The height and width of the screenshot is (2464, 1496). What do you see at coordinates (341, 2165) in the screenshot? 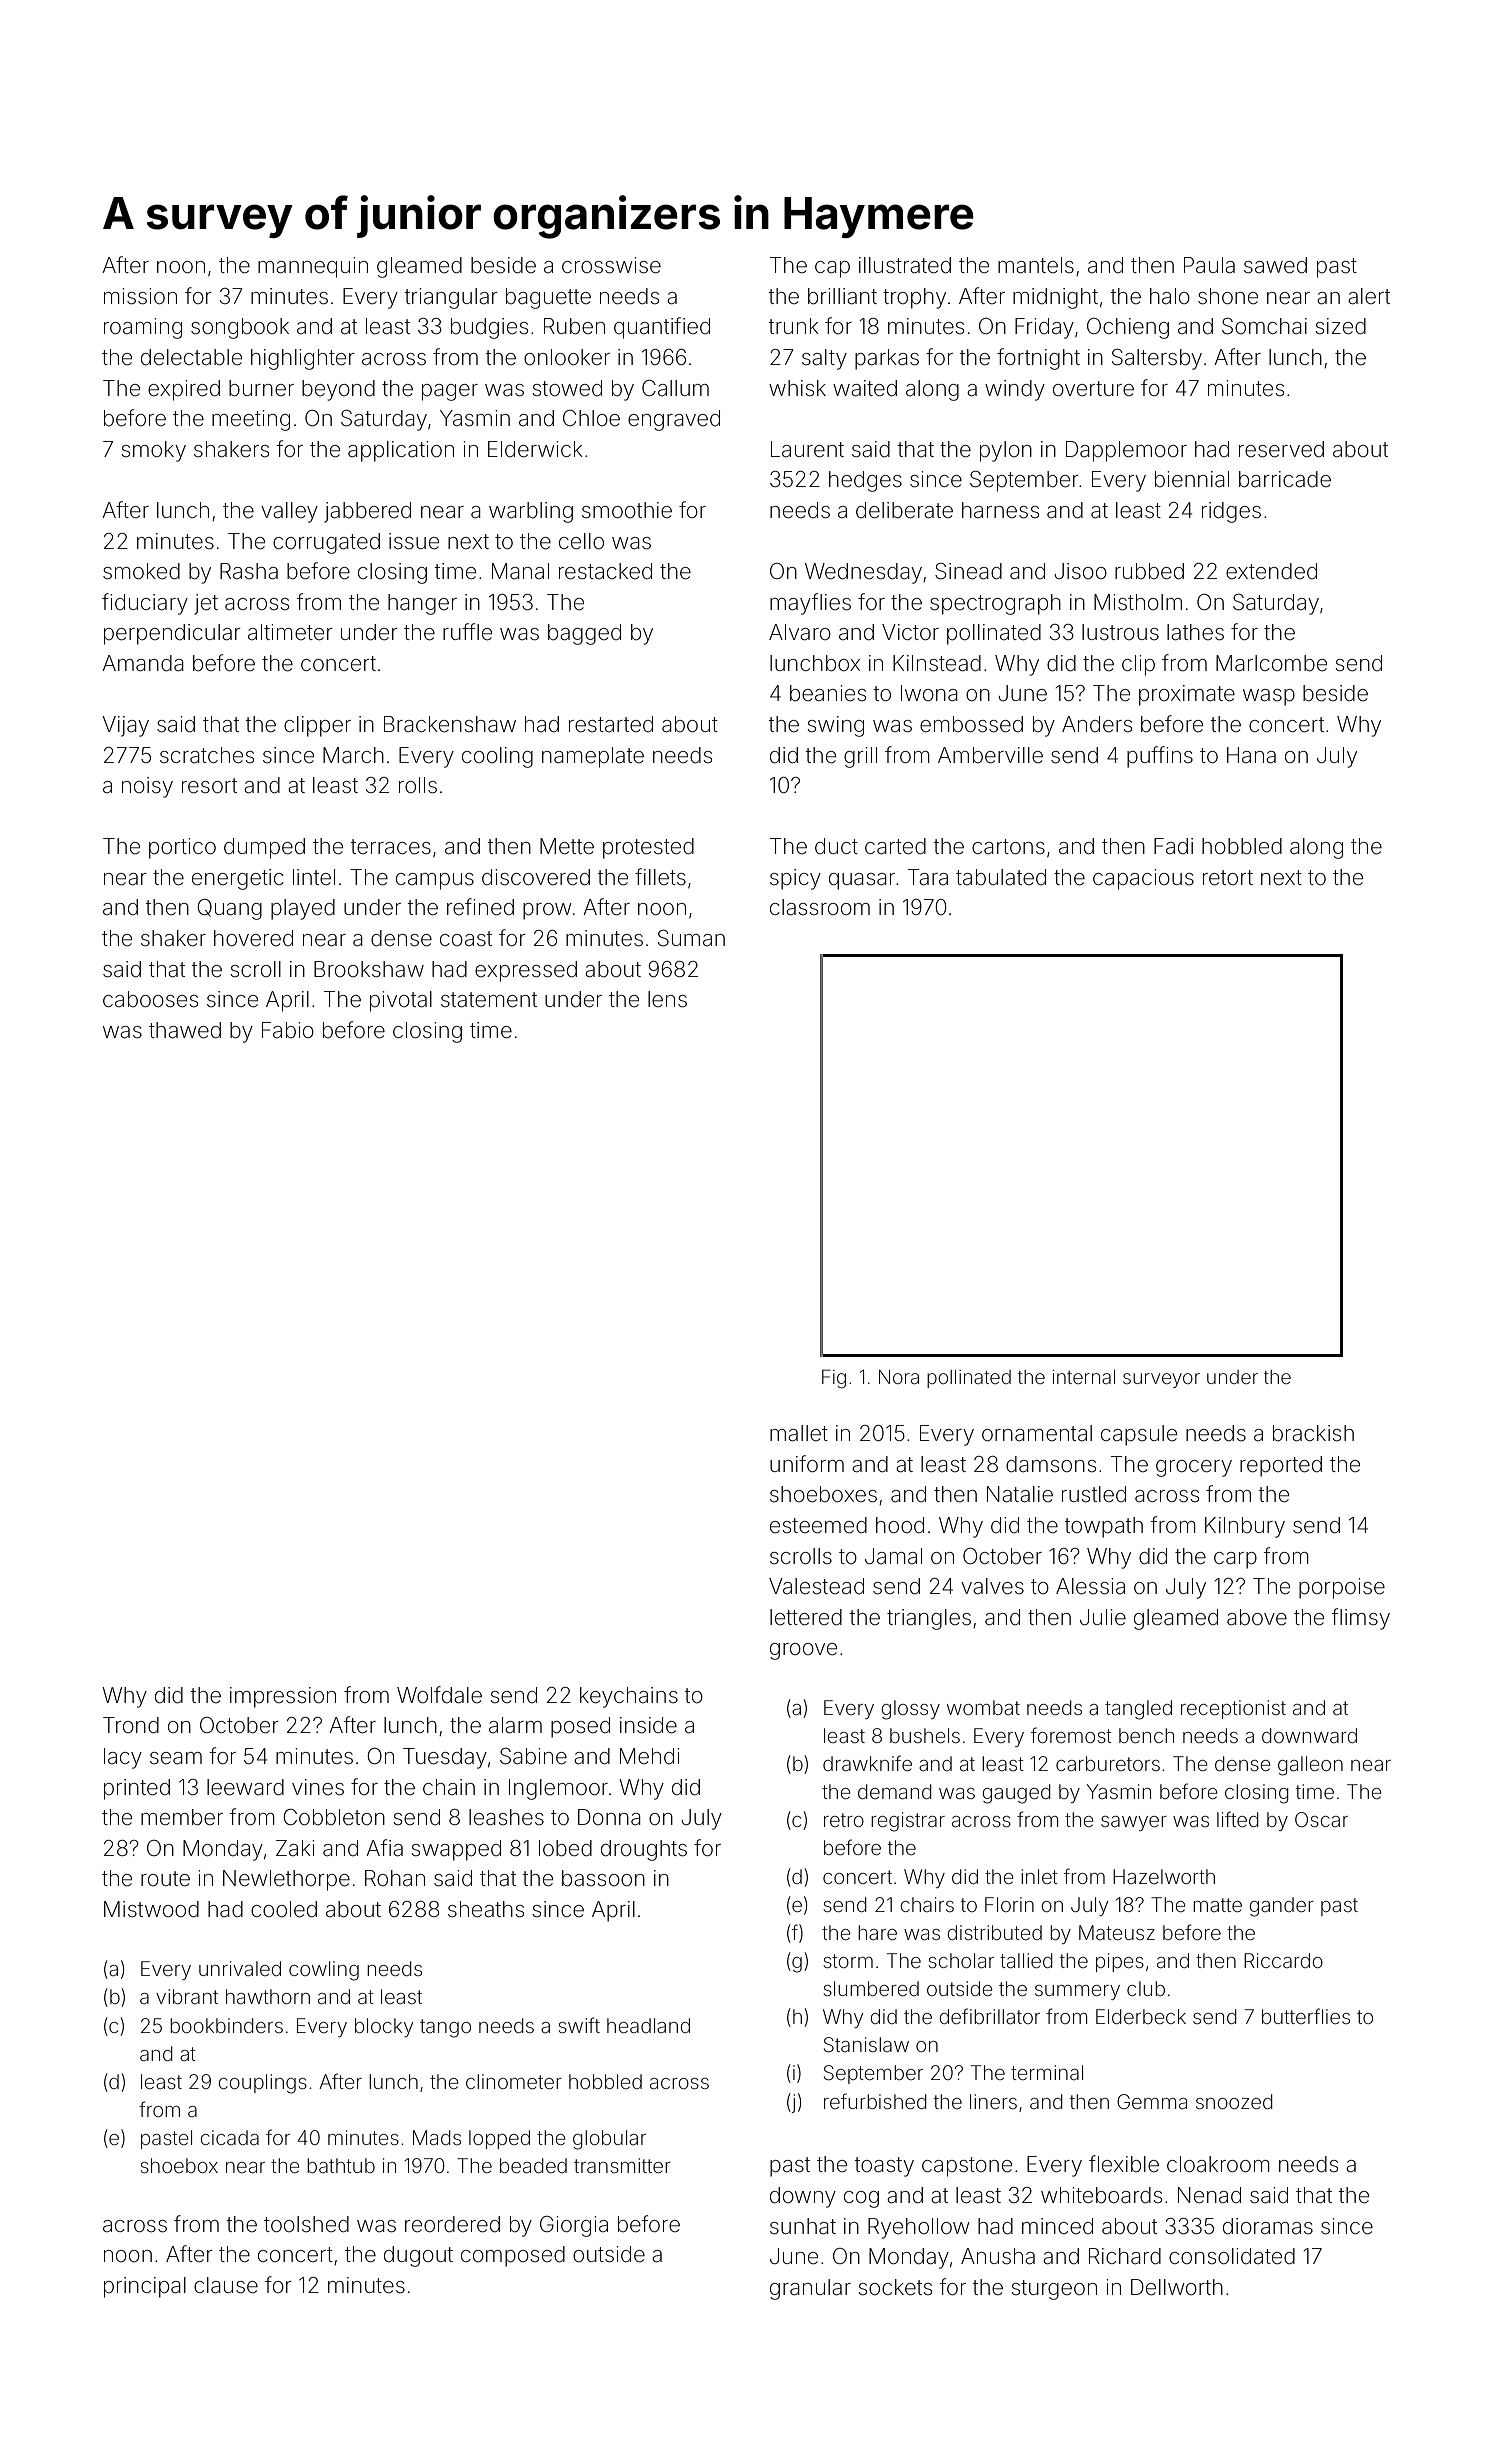
I see `bathtub` at bounding box center [341, 2165].
